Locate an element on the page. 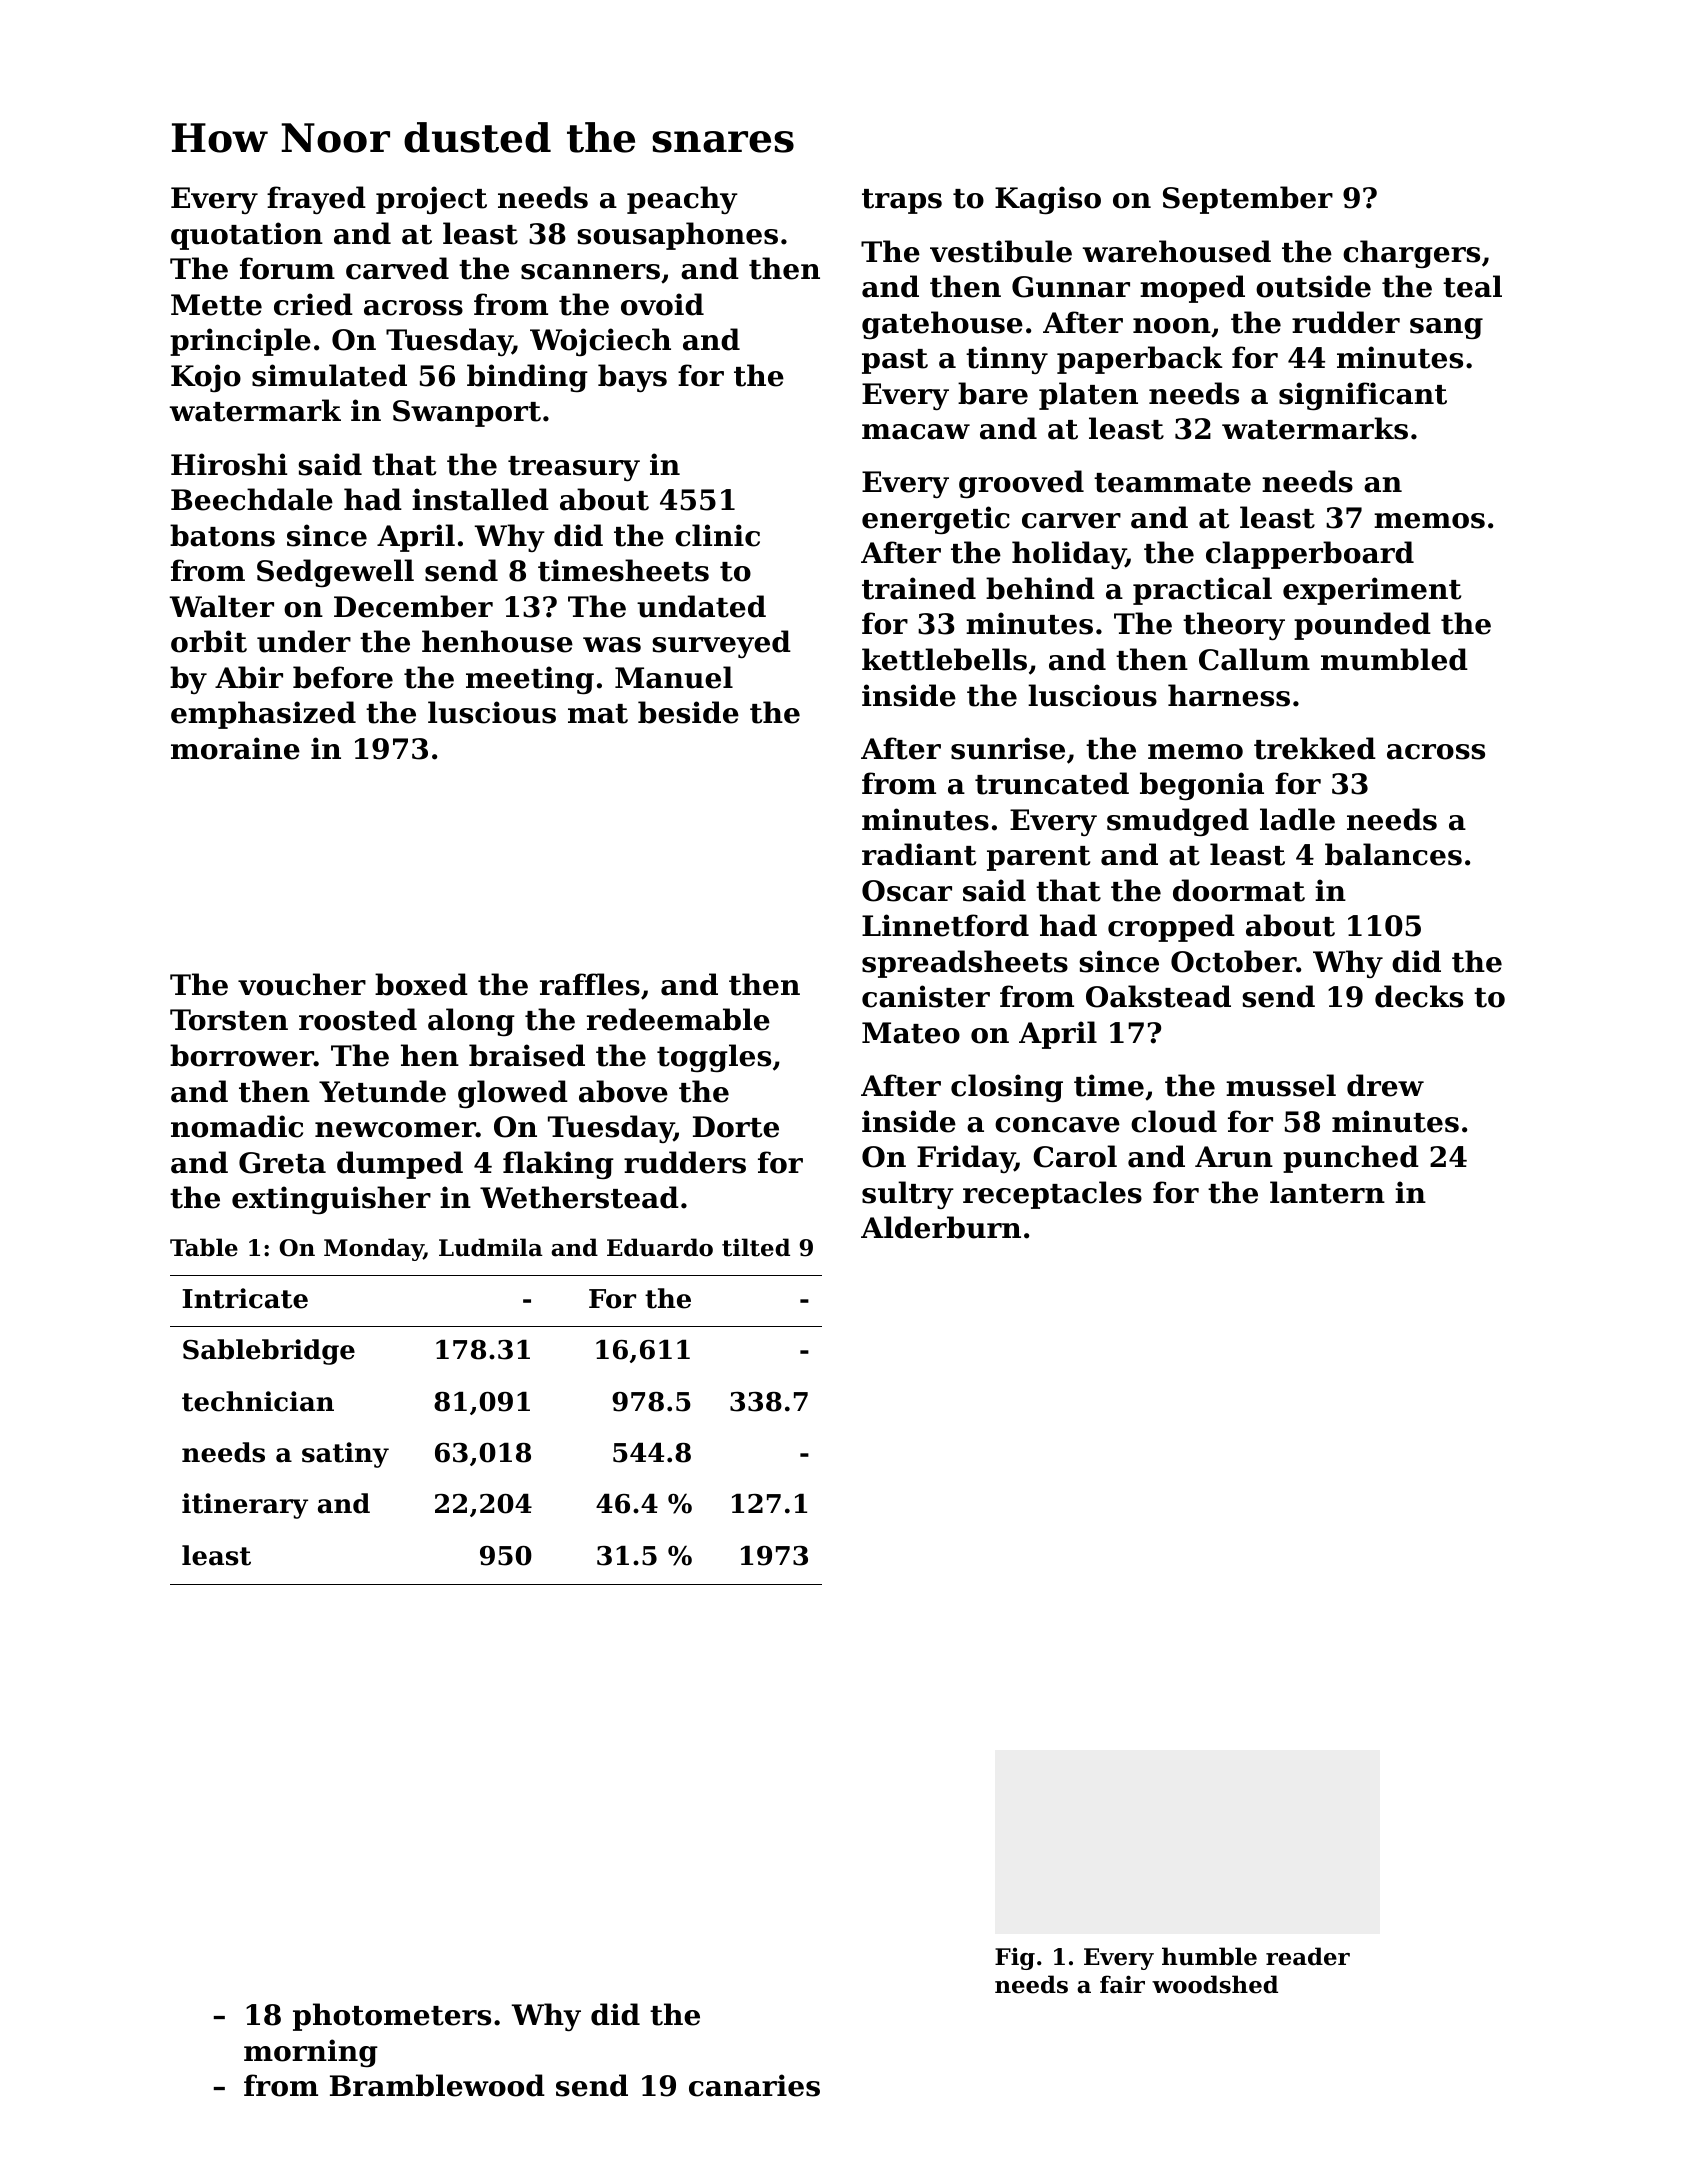 The image size is (1683, 2178). project is located at coordinates (431, 200).
